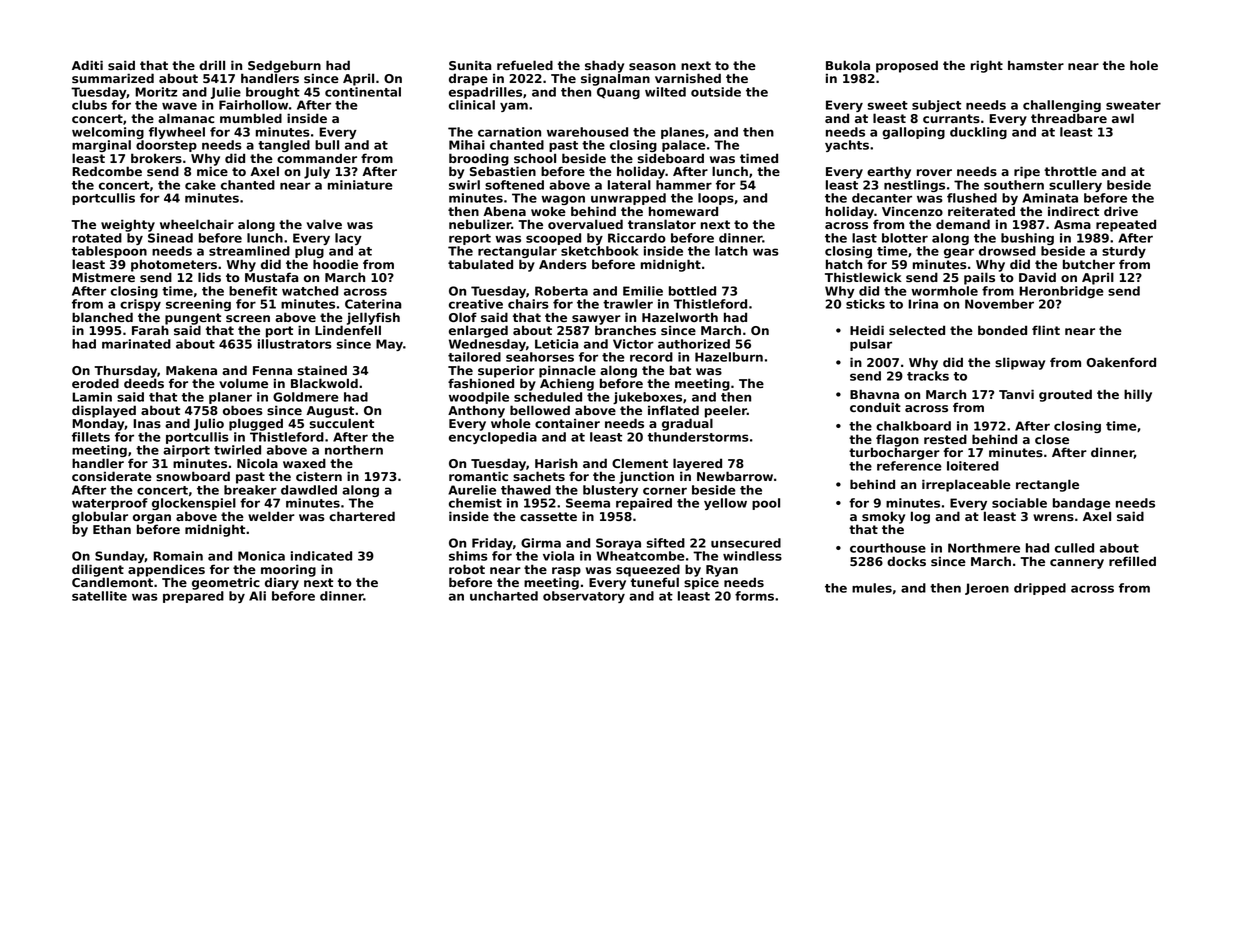  Describe the element at coordinates (102, 317) in the screenshot. I see `blanched` at that location.
